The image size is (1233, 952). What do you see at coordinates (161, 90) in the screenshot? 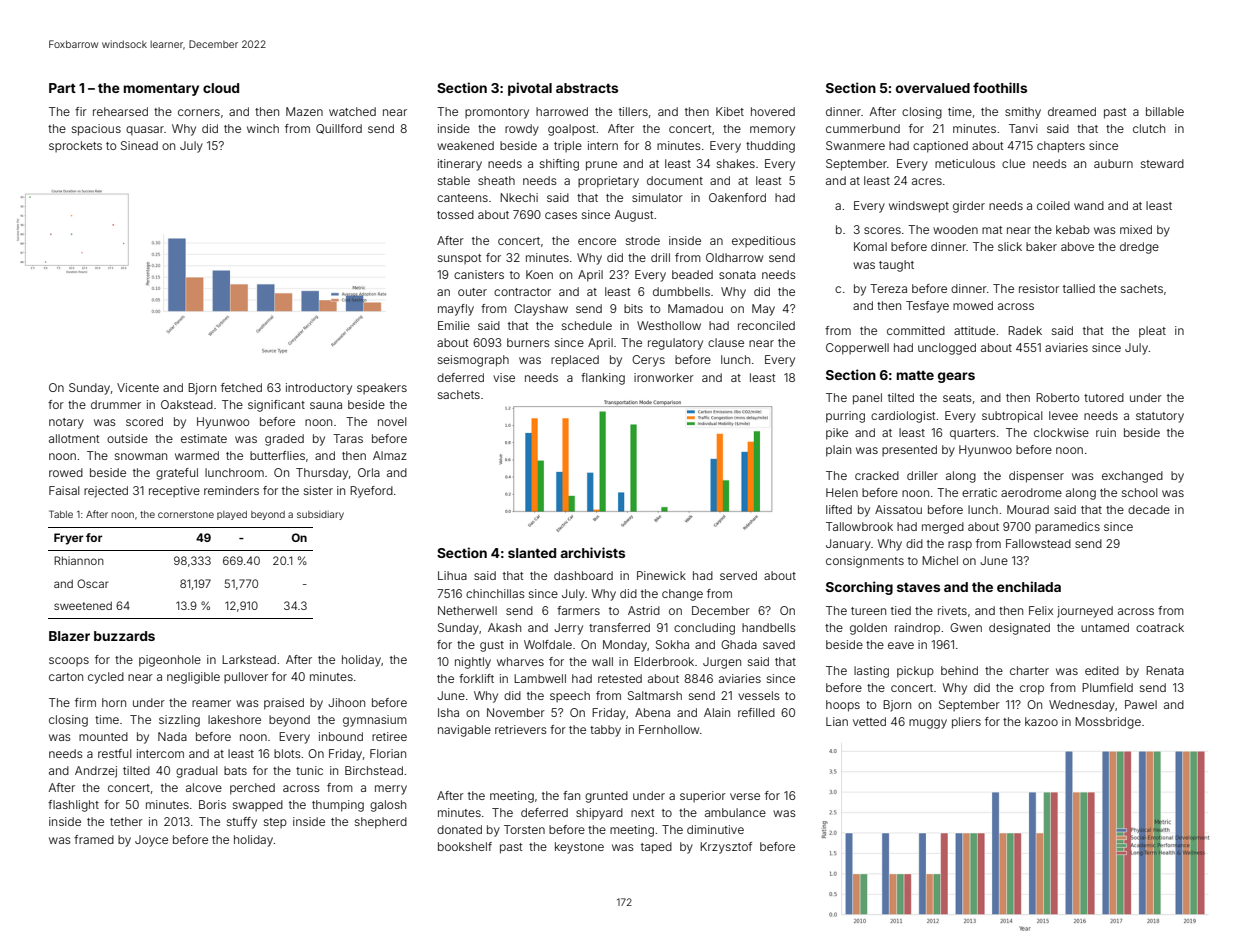
I see `momentary` at bounding box center [161, 90].
